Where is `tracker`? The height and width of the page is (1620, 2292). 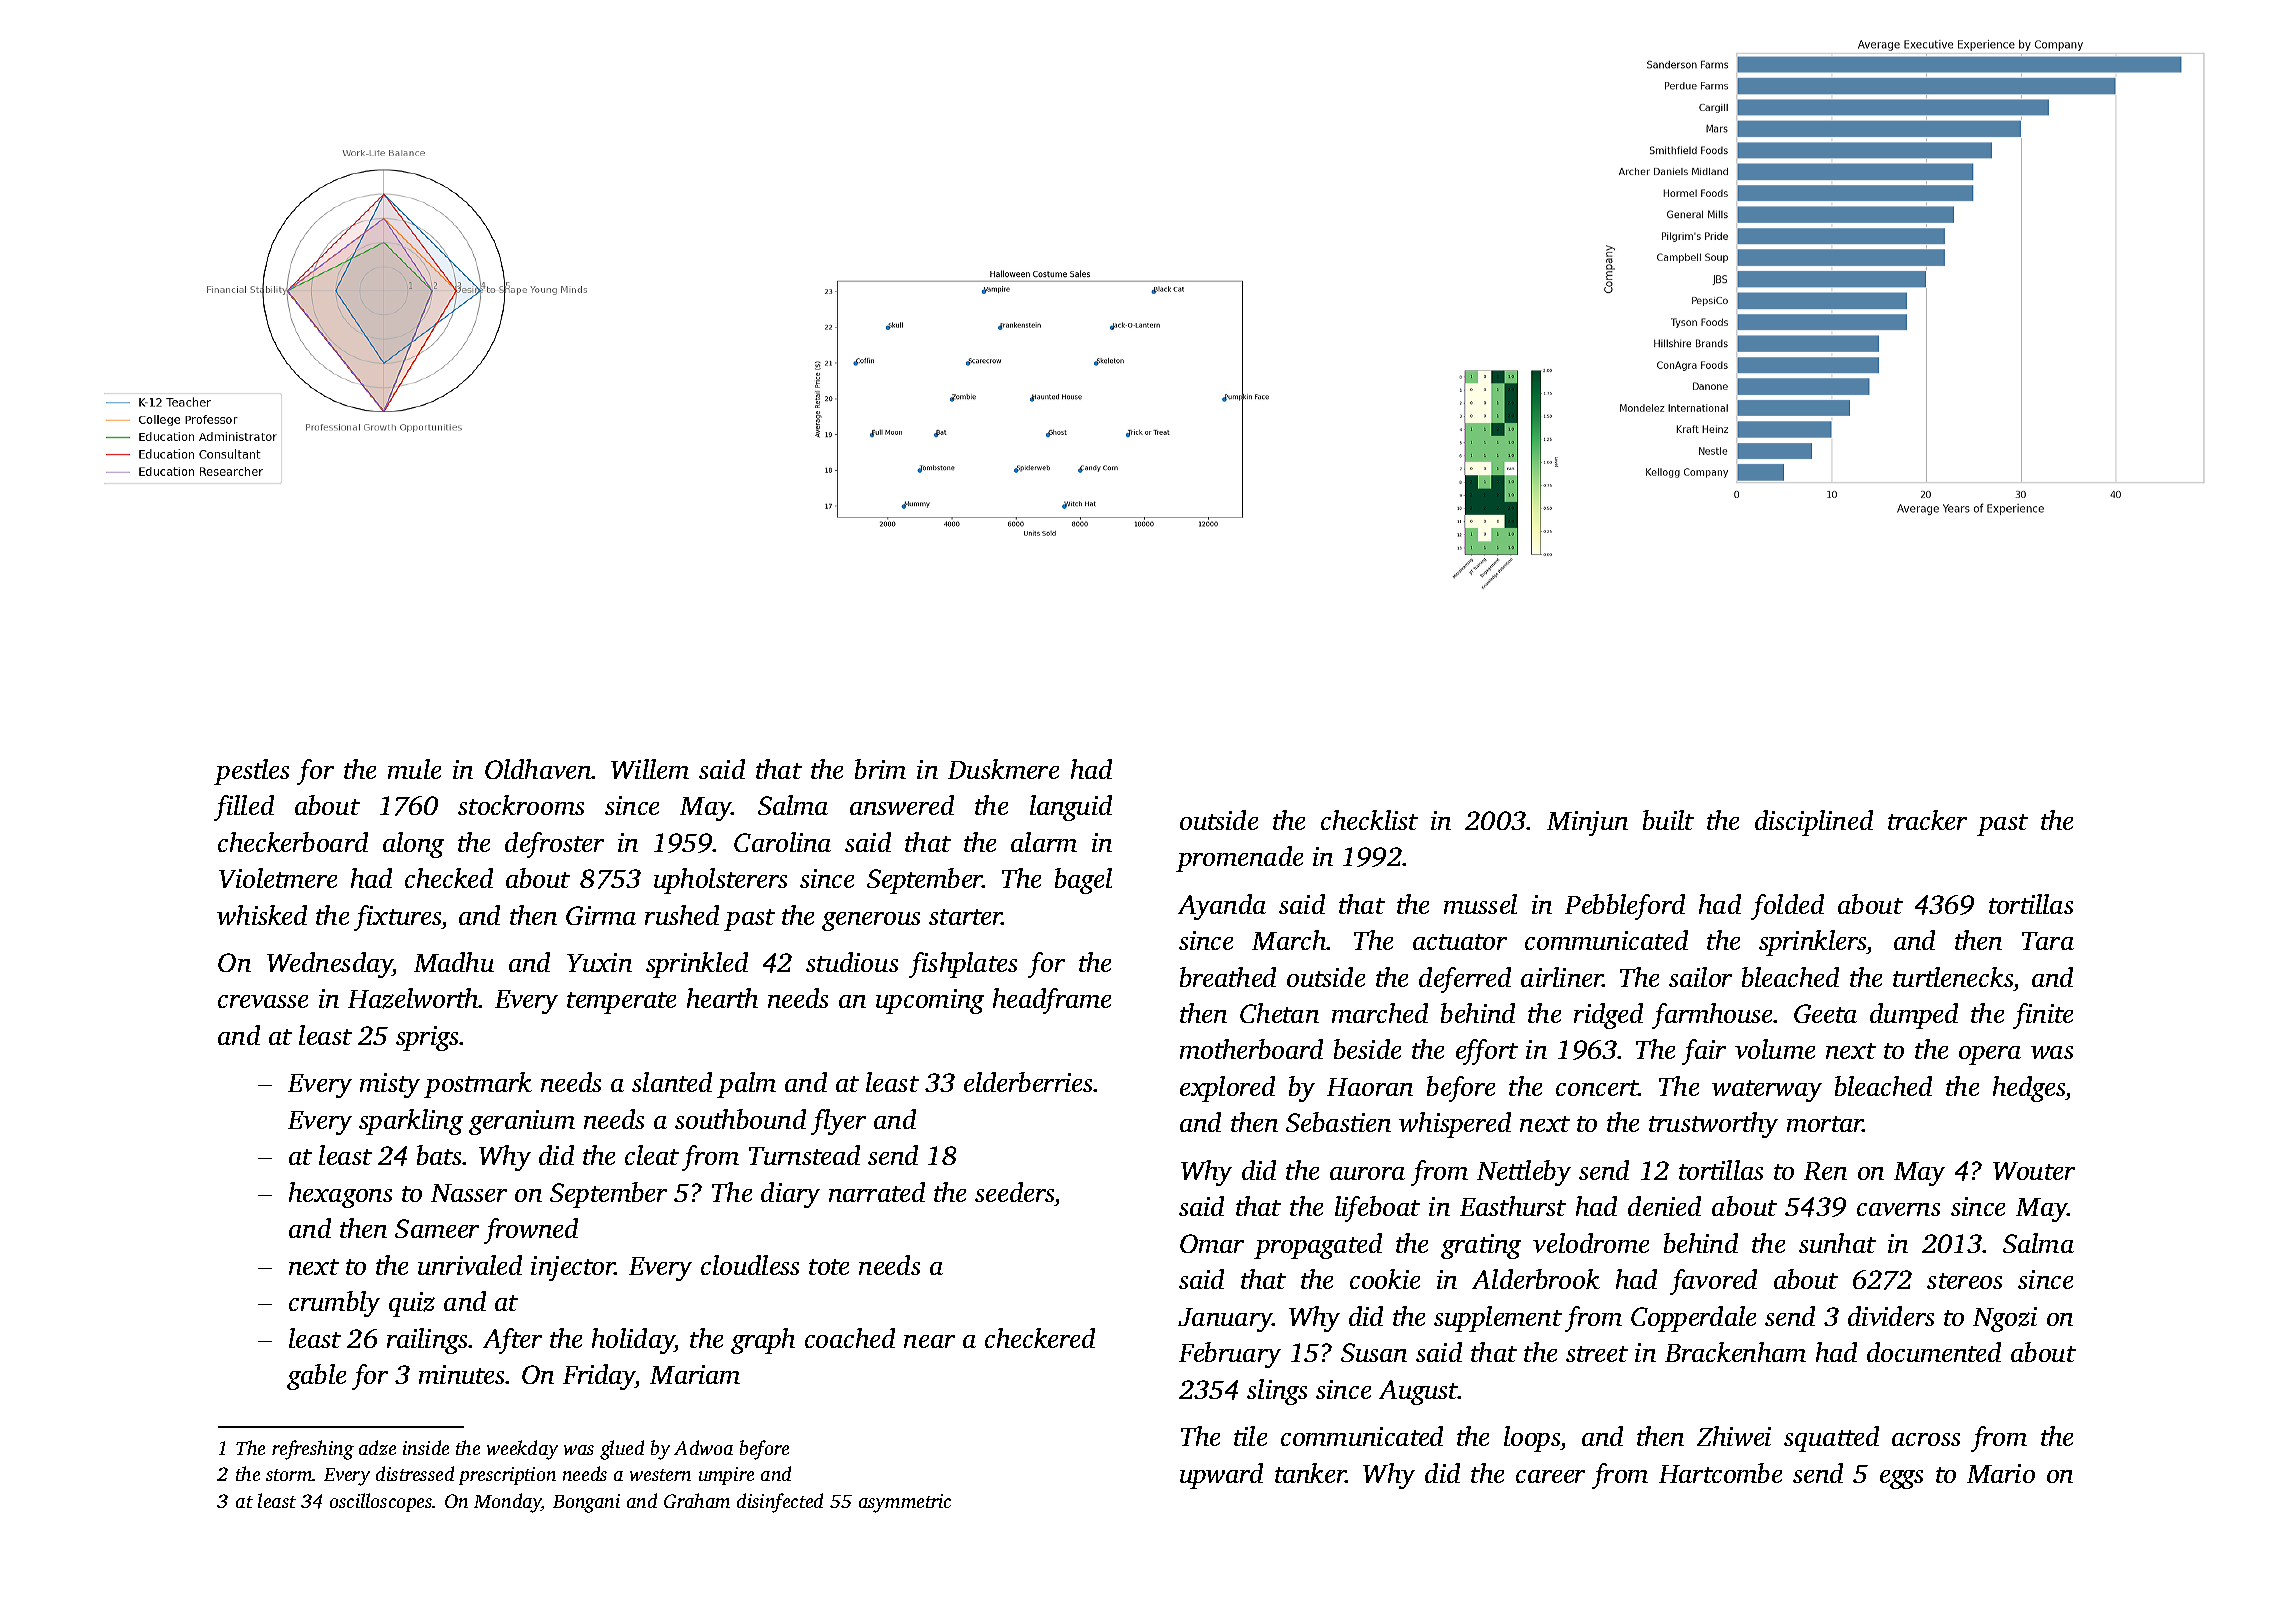 tracker is located at coordinates (1927, 820).
